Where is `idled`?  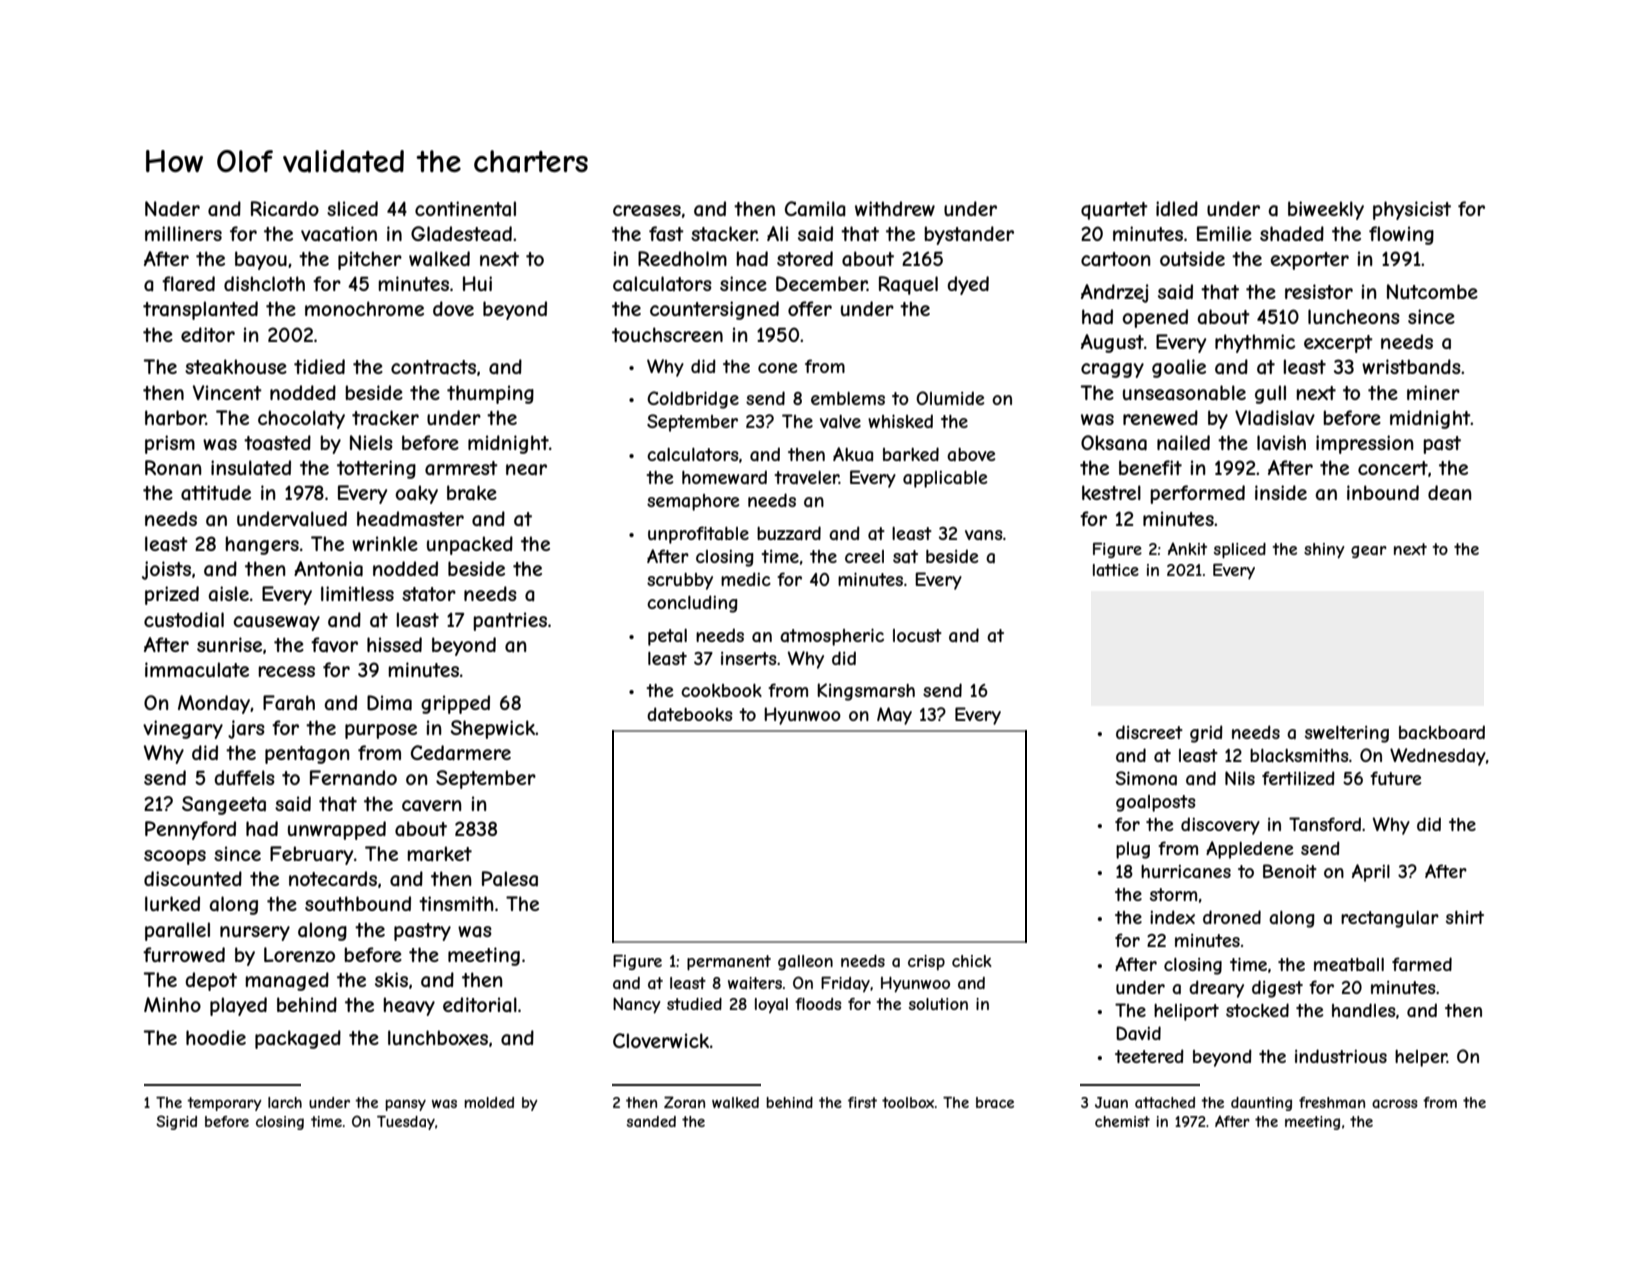 idled is located at coordinates (1177, 208).
